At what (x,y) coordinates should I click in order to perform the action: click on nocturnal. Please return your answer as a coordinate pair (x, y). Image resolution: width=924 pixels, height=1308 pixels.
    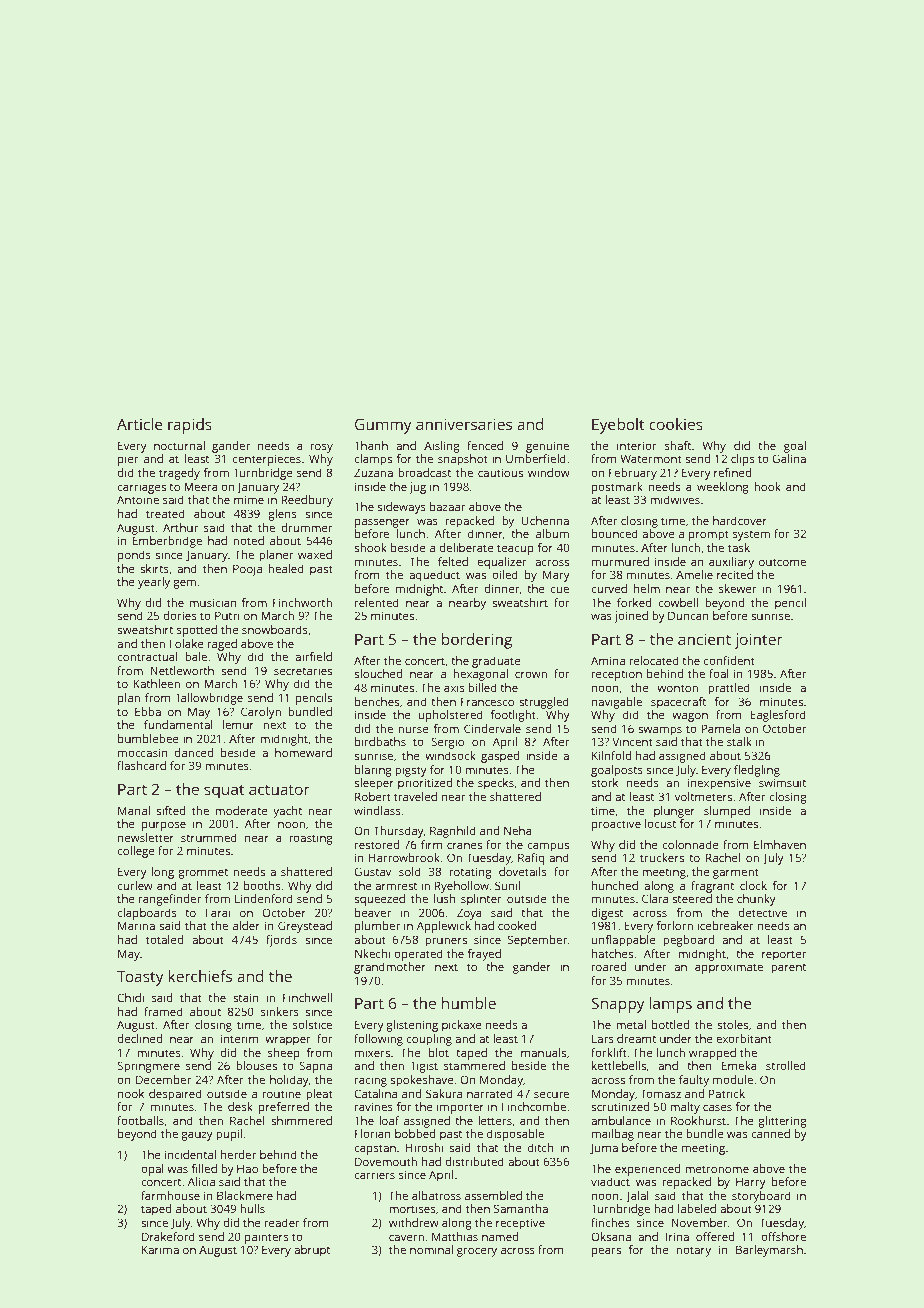
    Looking at the image, I should click on (179, 445).
